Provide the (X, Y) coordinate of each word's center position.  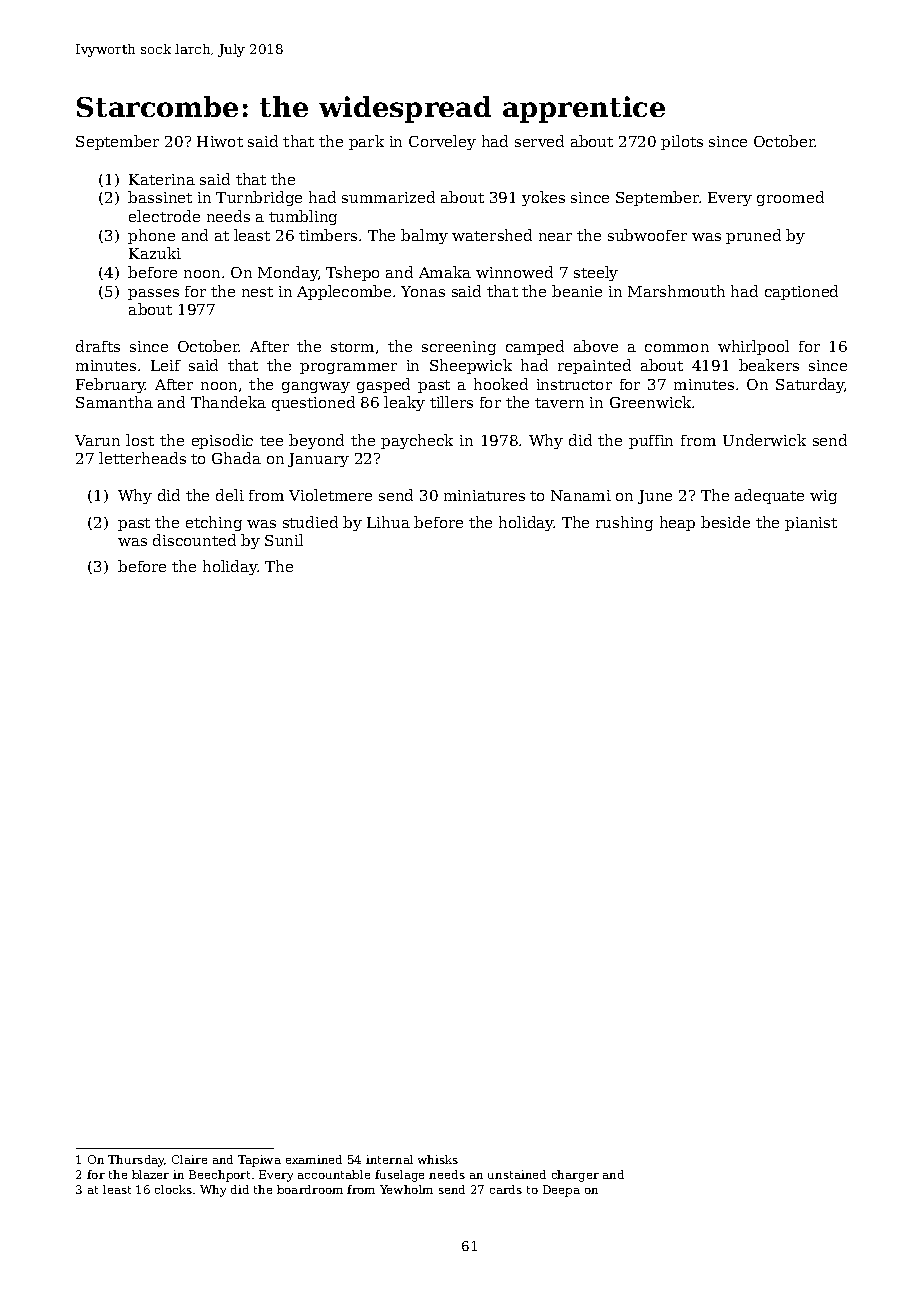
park (366, 142)
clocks (173, 1189)
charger (575, 1176)
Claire (189, 1159)
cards (506, 1189)
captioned (801, 292)
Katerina (162, 179)
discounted (194, 540)
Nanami (581, 495)
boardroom (310, 1189)
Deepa (561, 1191)
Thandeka (228, 402)
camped (535, 347)
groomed (790, 198)
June (655, 497)
